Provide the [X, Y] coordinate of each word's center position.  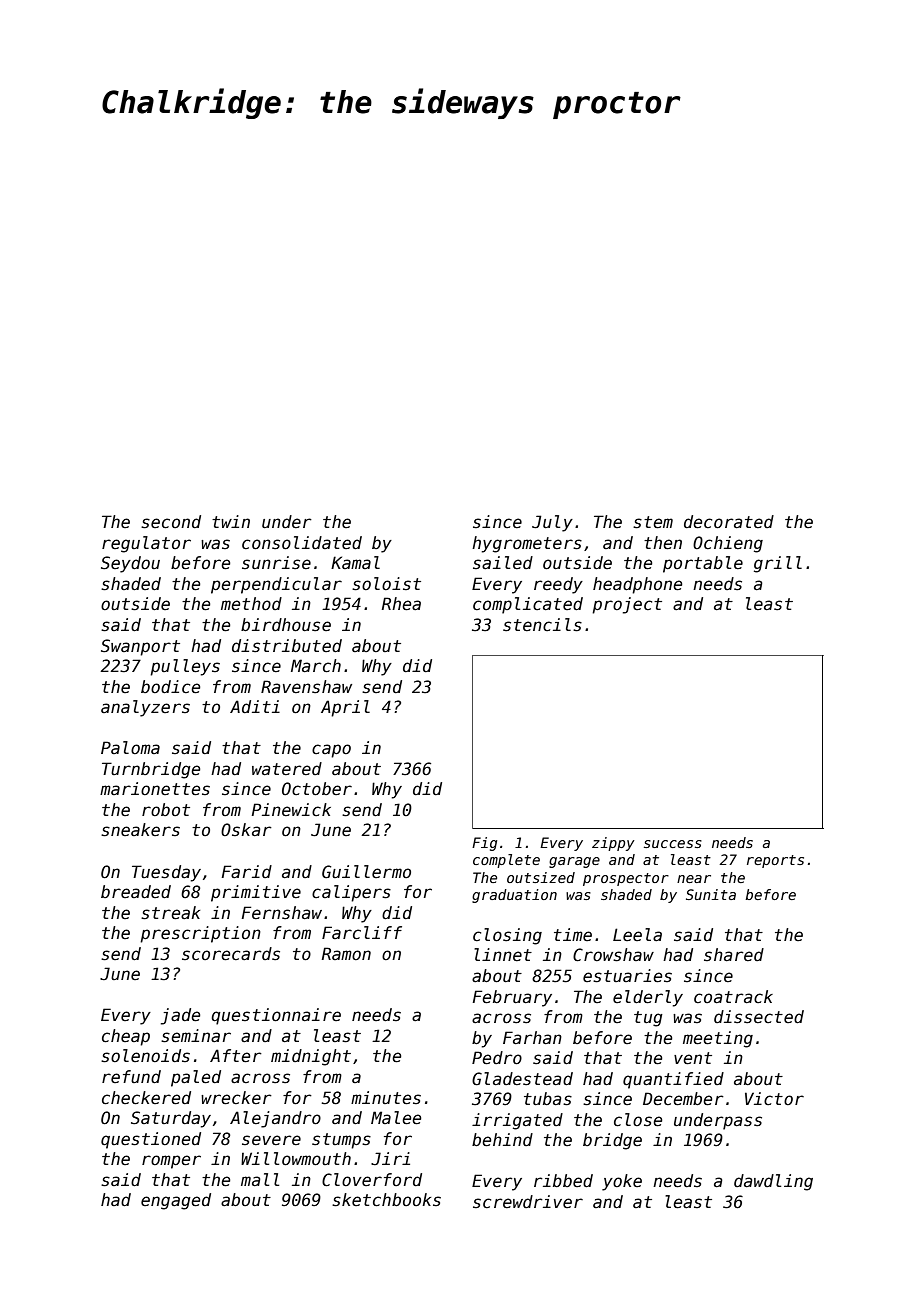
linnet [503, 955]
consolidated [302, 543]
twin [231, 521]
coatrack [733, 997]
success [673, 844]
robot [166, 810]
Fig [484, 844]
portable [703, 564]
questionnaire [276, 1016]
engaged [176, 1201]
